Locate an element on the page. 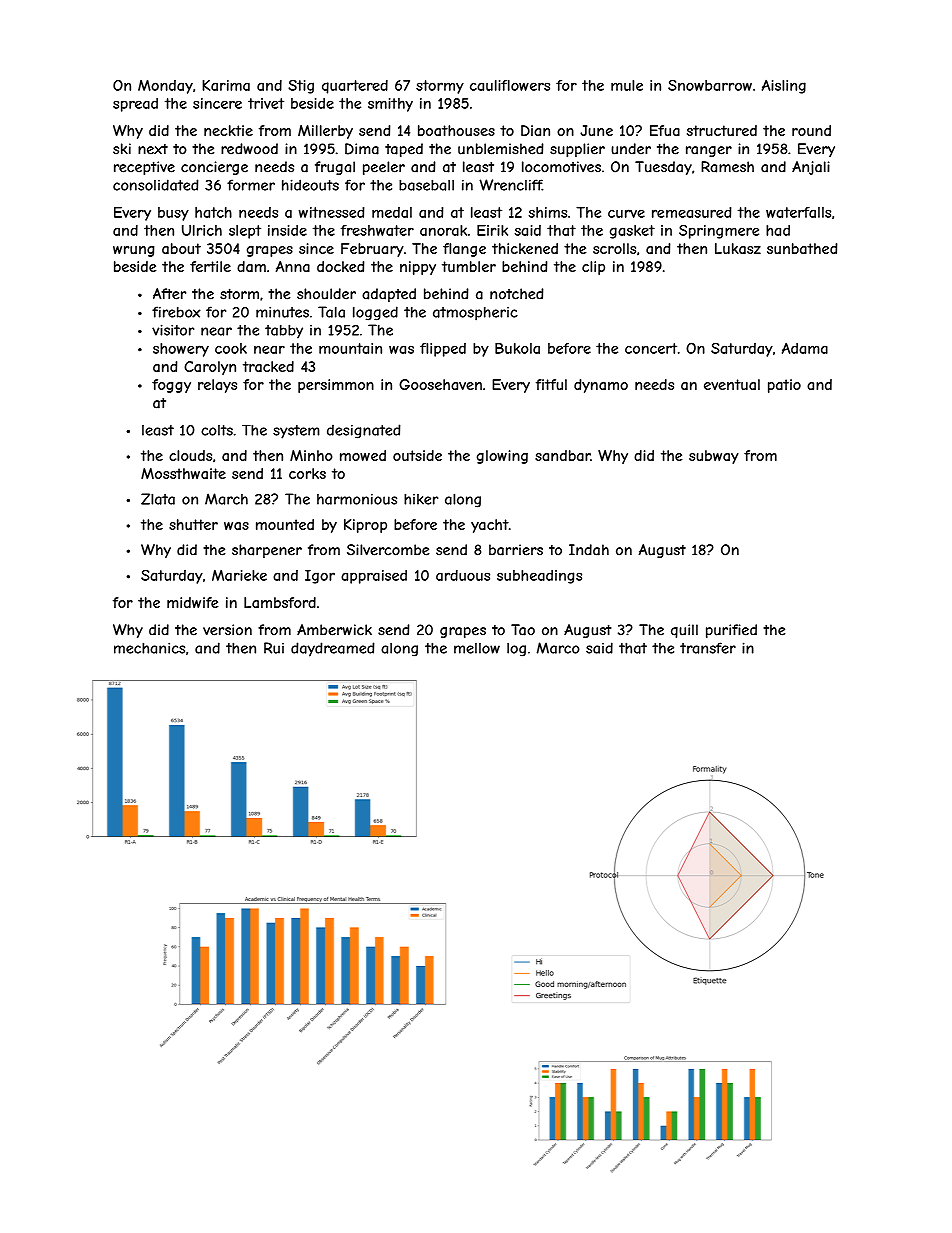 The image size is (952, 1233). foggy is located at coordinates (171, 386).
